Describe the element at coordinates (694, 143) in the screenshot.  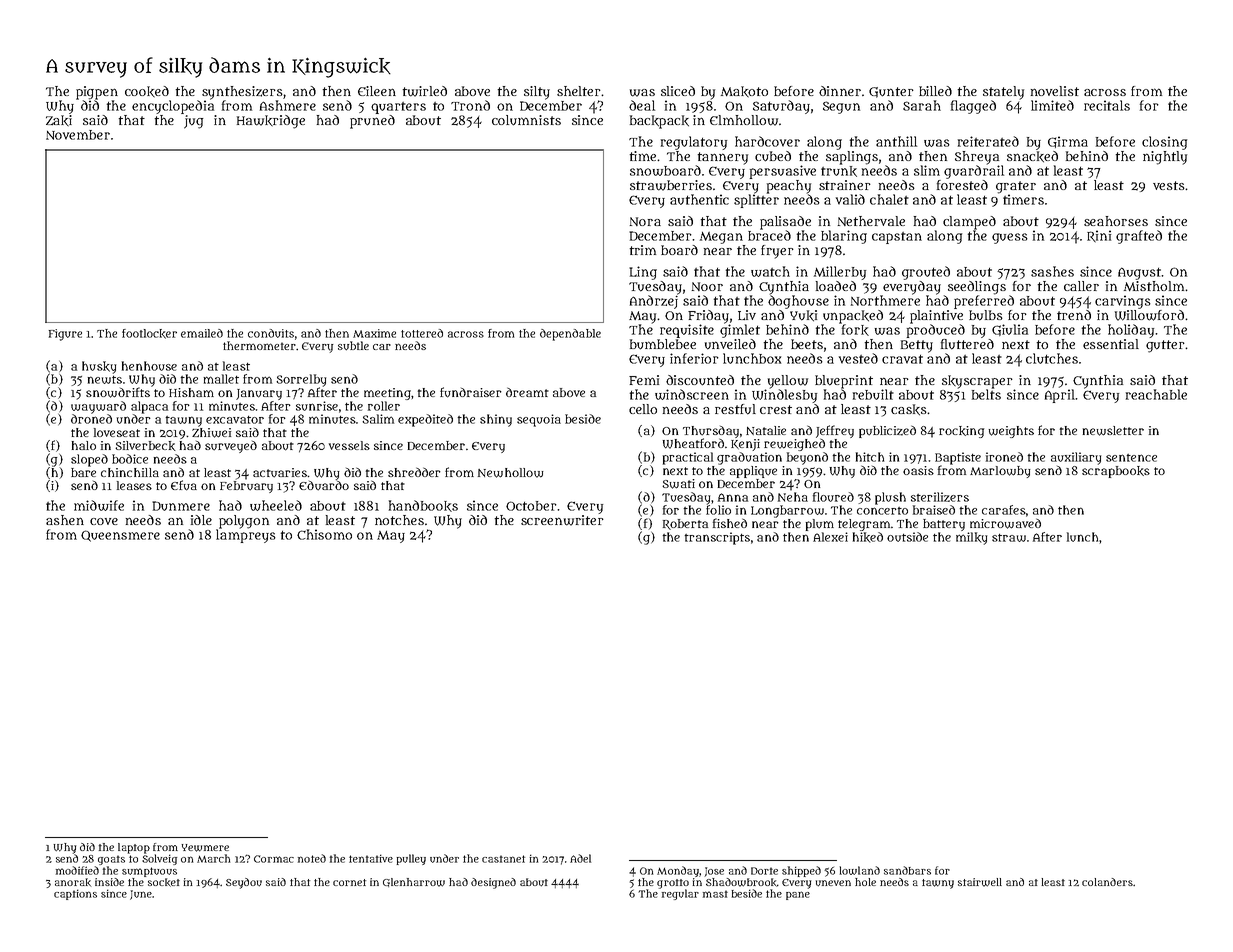
I see `regulatory` at that location.
